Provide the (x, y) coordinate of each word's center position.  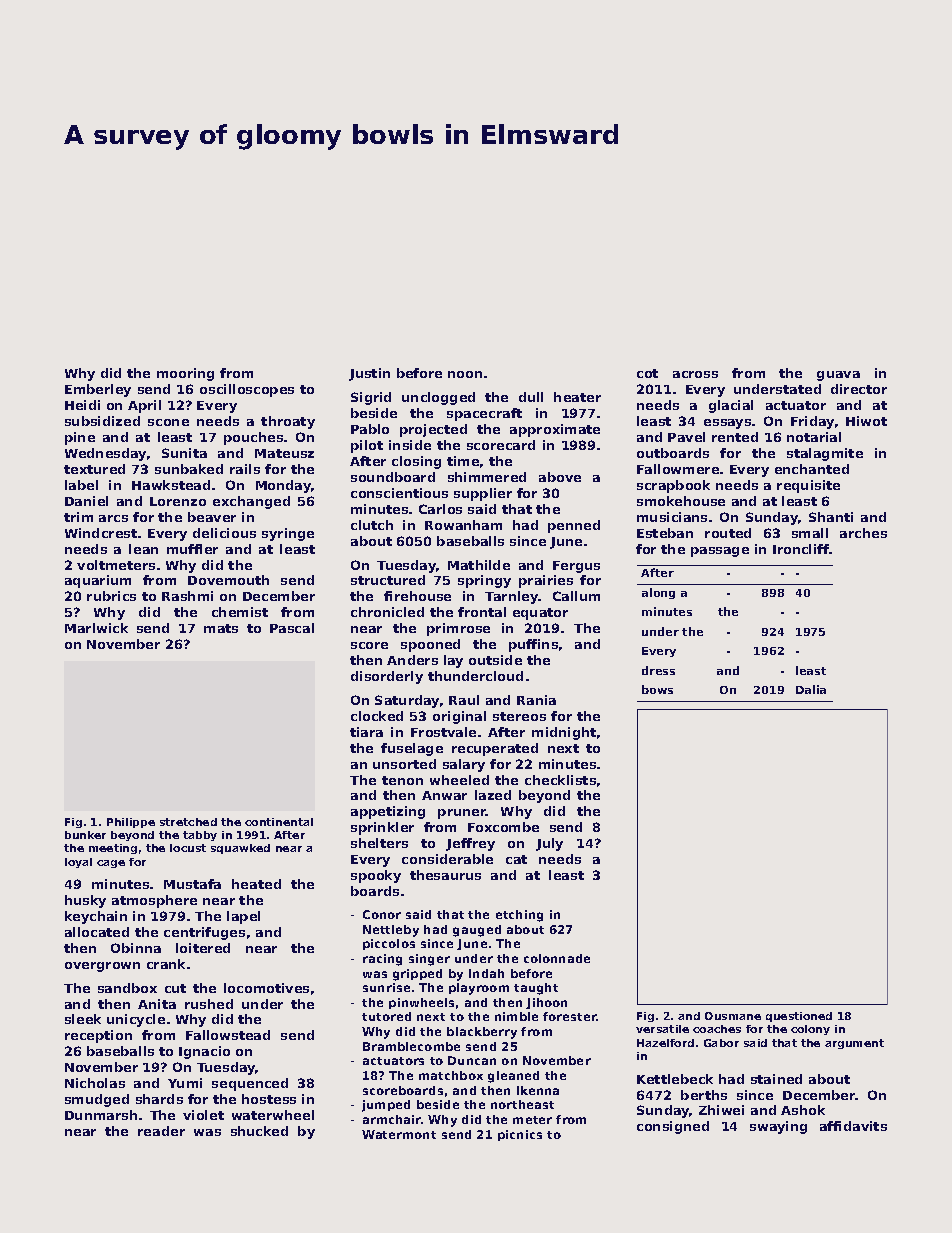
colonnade (557, 958)
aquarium (98, 581)
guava (838, 376)
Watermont (399, 1134)
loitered (203, 948)
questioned (799, 1017)
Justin (369, 374)
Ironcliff (801, 549)
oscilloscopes (247, 390)
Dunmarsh (101, 1115)
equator (540, 614)
